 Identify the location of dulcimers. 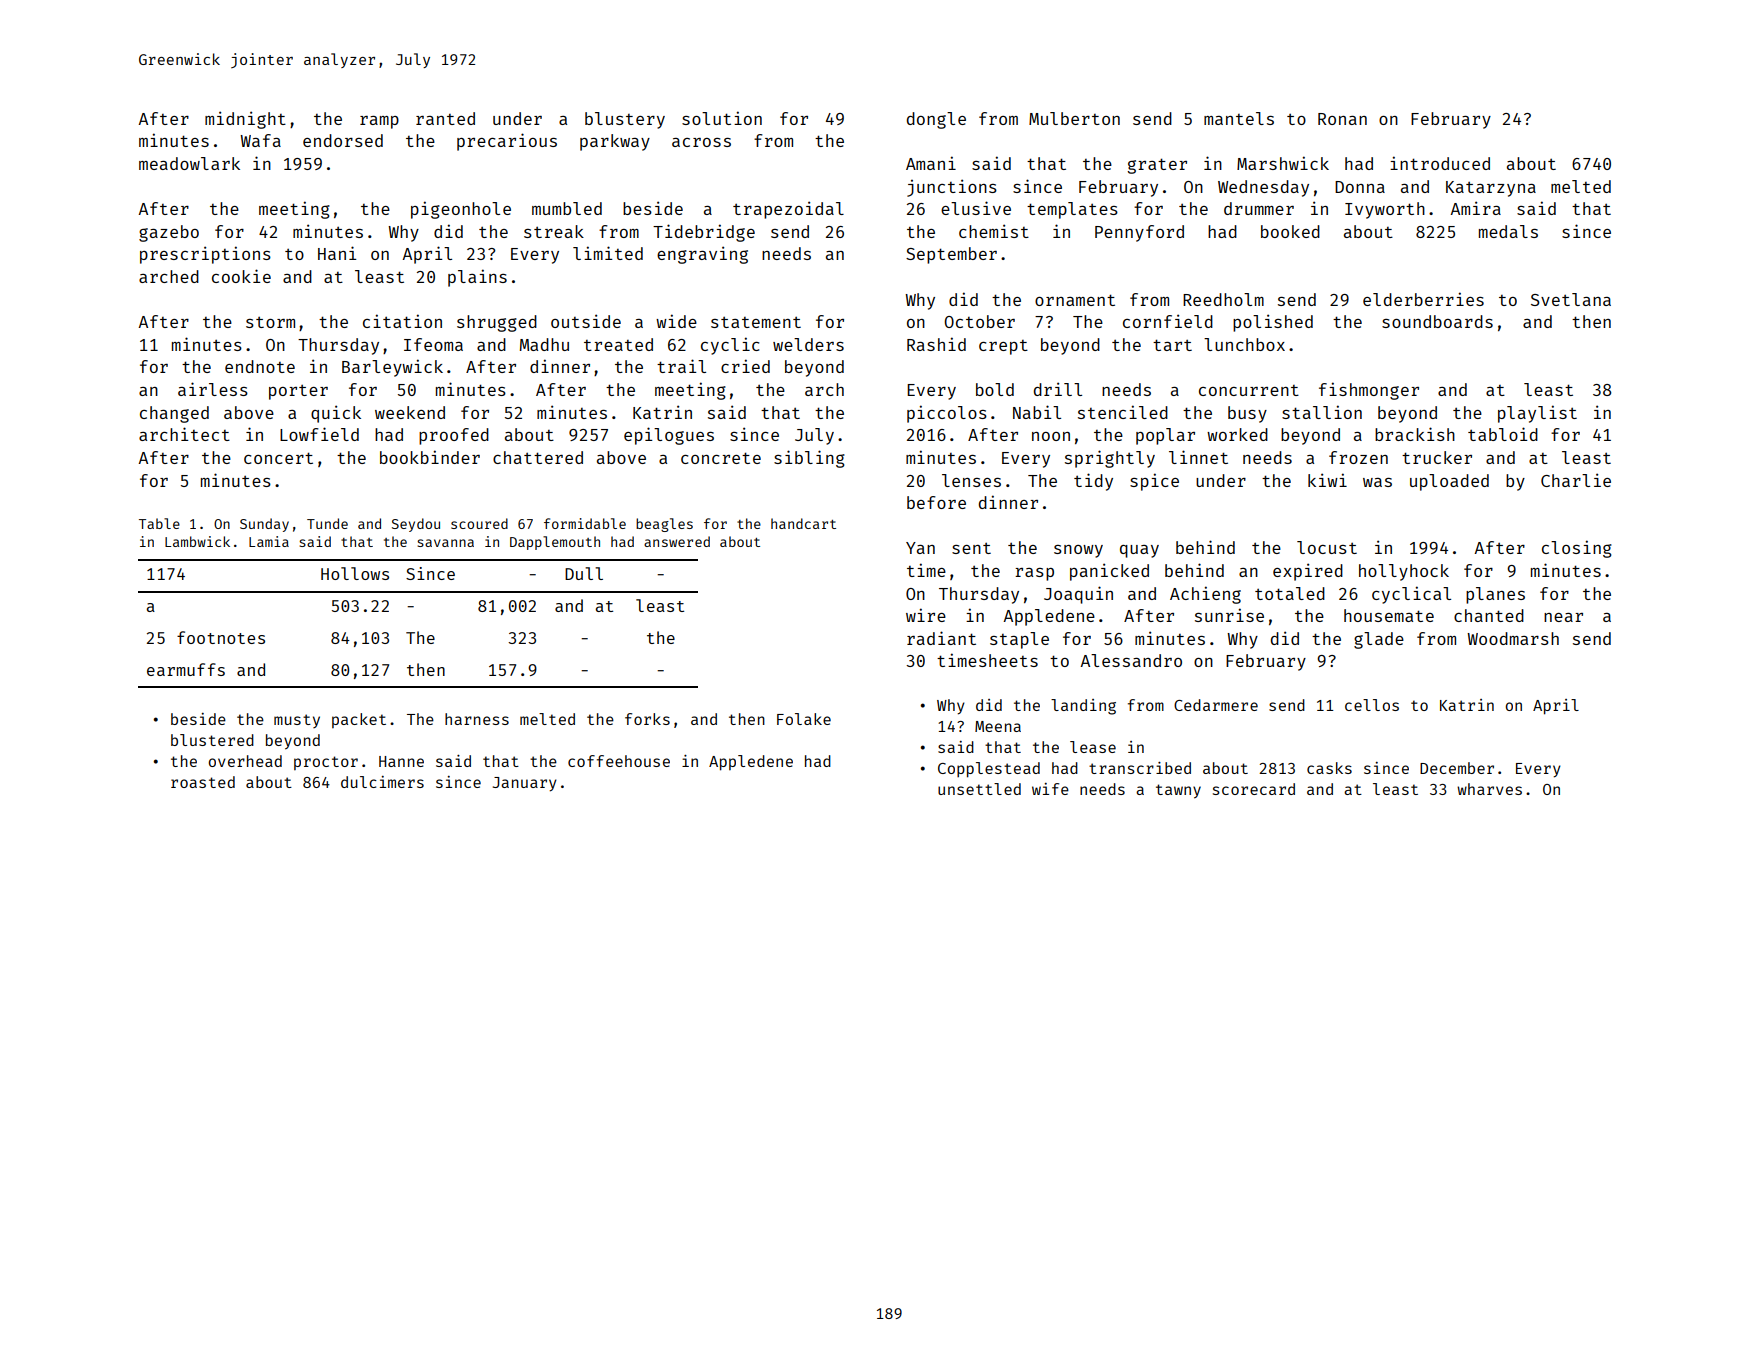
(382, 782).
